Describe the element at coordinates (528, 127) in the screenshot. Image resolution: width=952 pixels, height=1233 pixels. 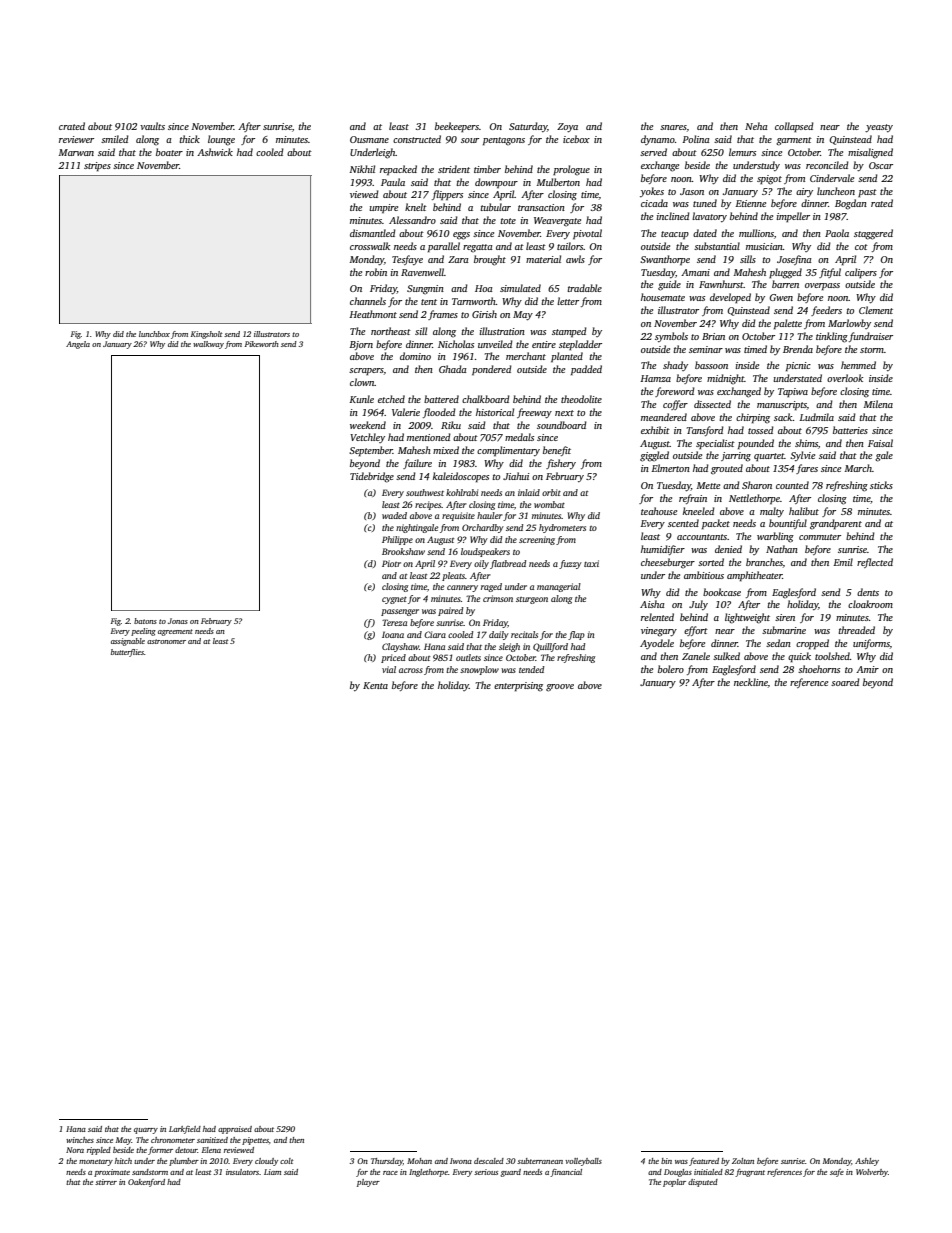
I see `Saturday` at that location.
